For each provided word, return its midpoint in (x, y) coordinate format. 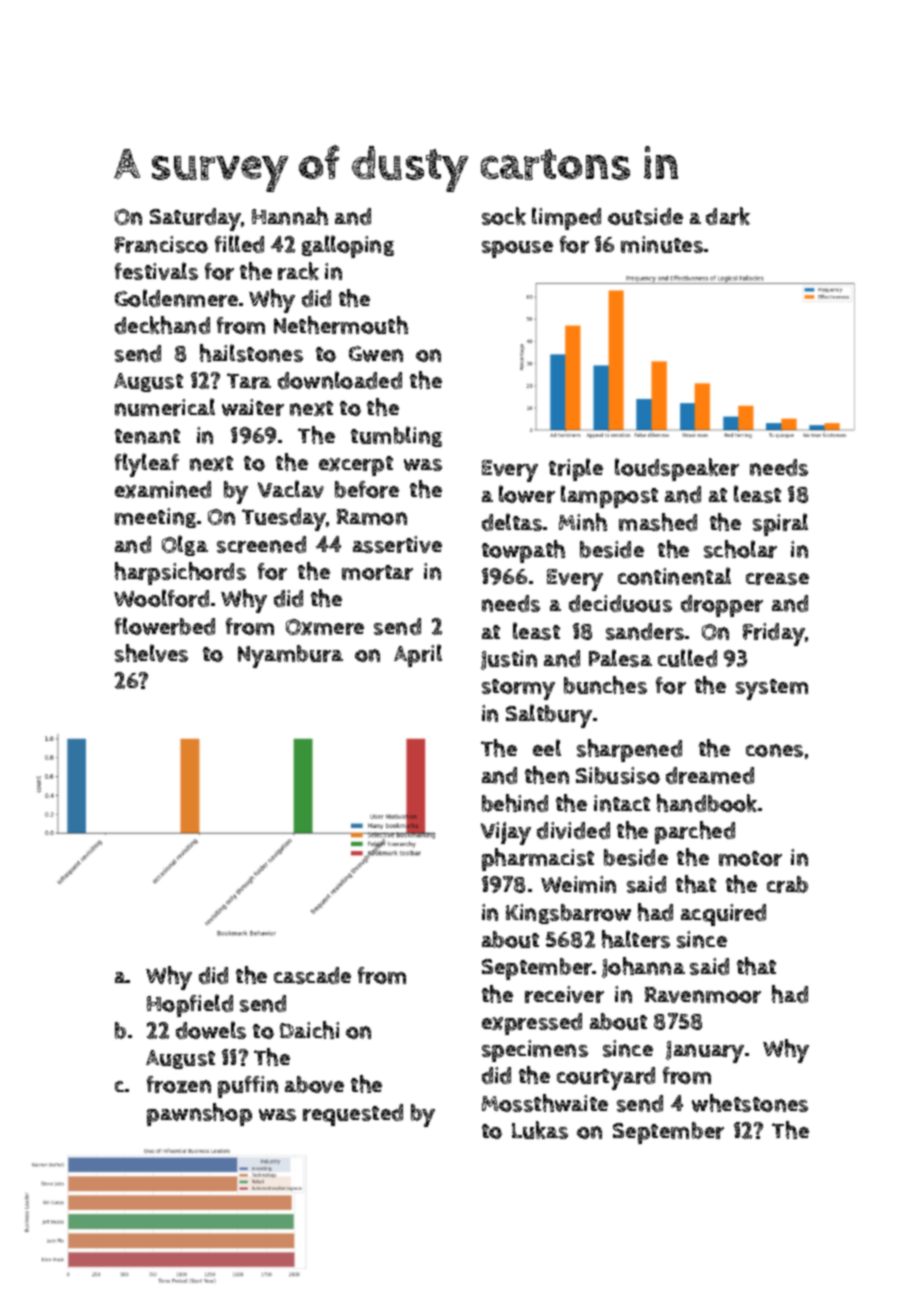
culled (687, 658)
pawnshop (199, 1114)
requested (353, 1115)
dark (728, 216)
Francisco (161, 244)
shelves (151, 653)
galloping (348, 246)
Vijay (506, 833)
